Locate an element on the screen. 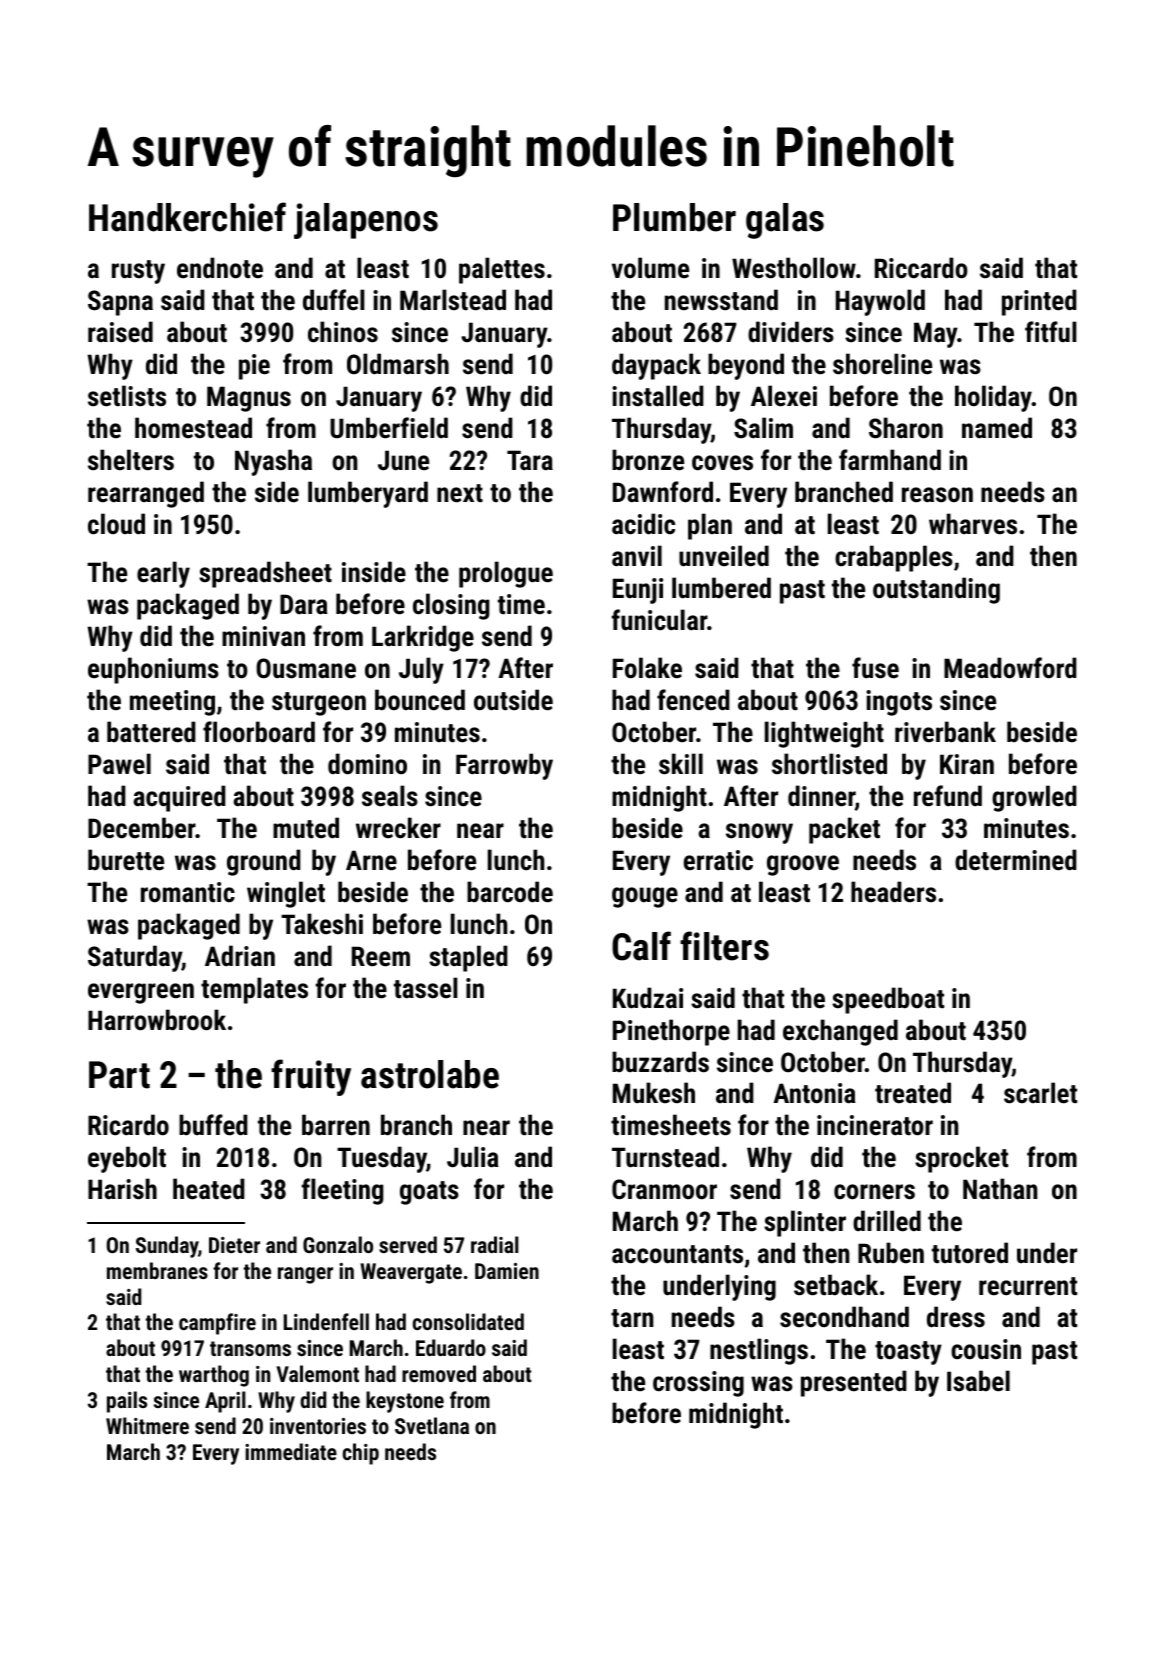 The image size is (1165, 1654). astrolabe is located at coordinates (430, 1074).
